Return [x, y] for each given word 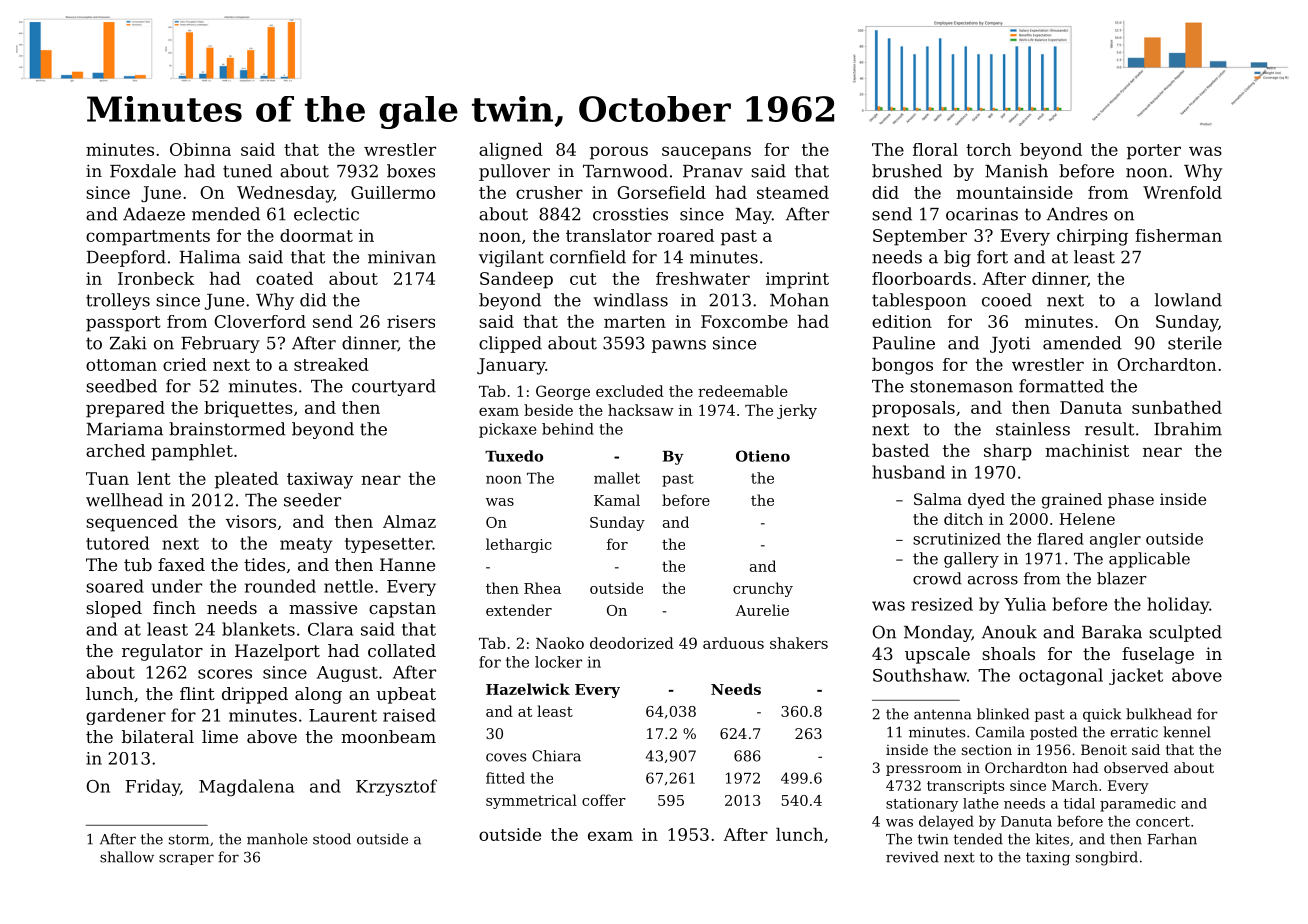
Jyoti [1010, 345]
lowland [1188, 300]
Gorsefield [661, 192]
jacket [1136, 676]
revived [912, 857]
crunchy [763, 589]
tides [264, 564]
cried [185, 364]
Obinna [200, 149]
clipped [510, 344]
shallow [127, 857]
